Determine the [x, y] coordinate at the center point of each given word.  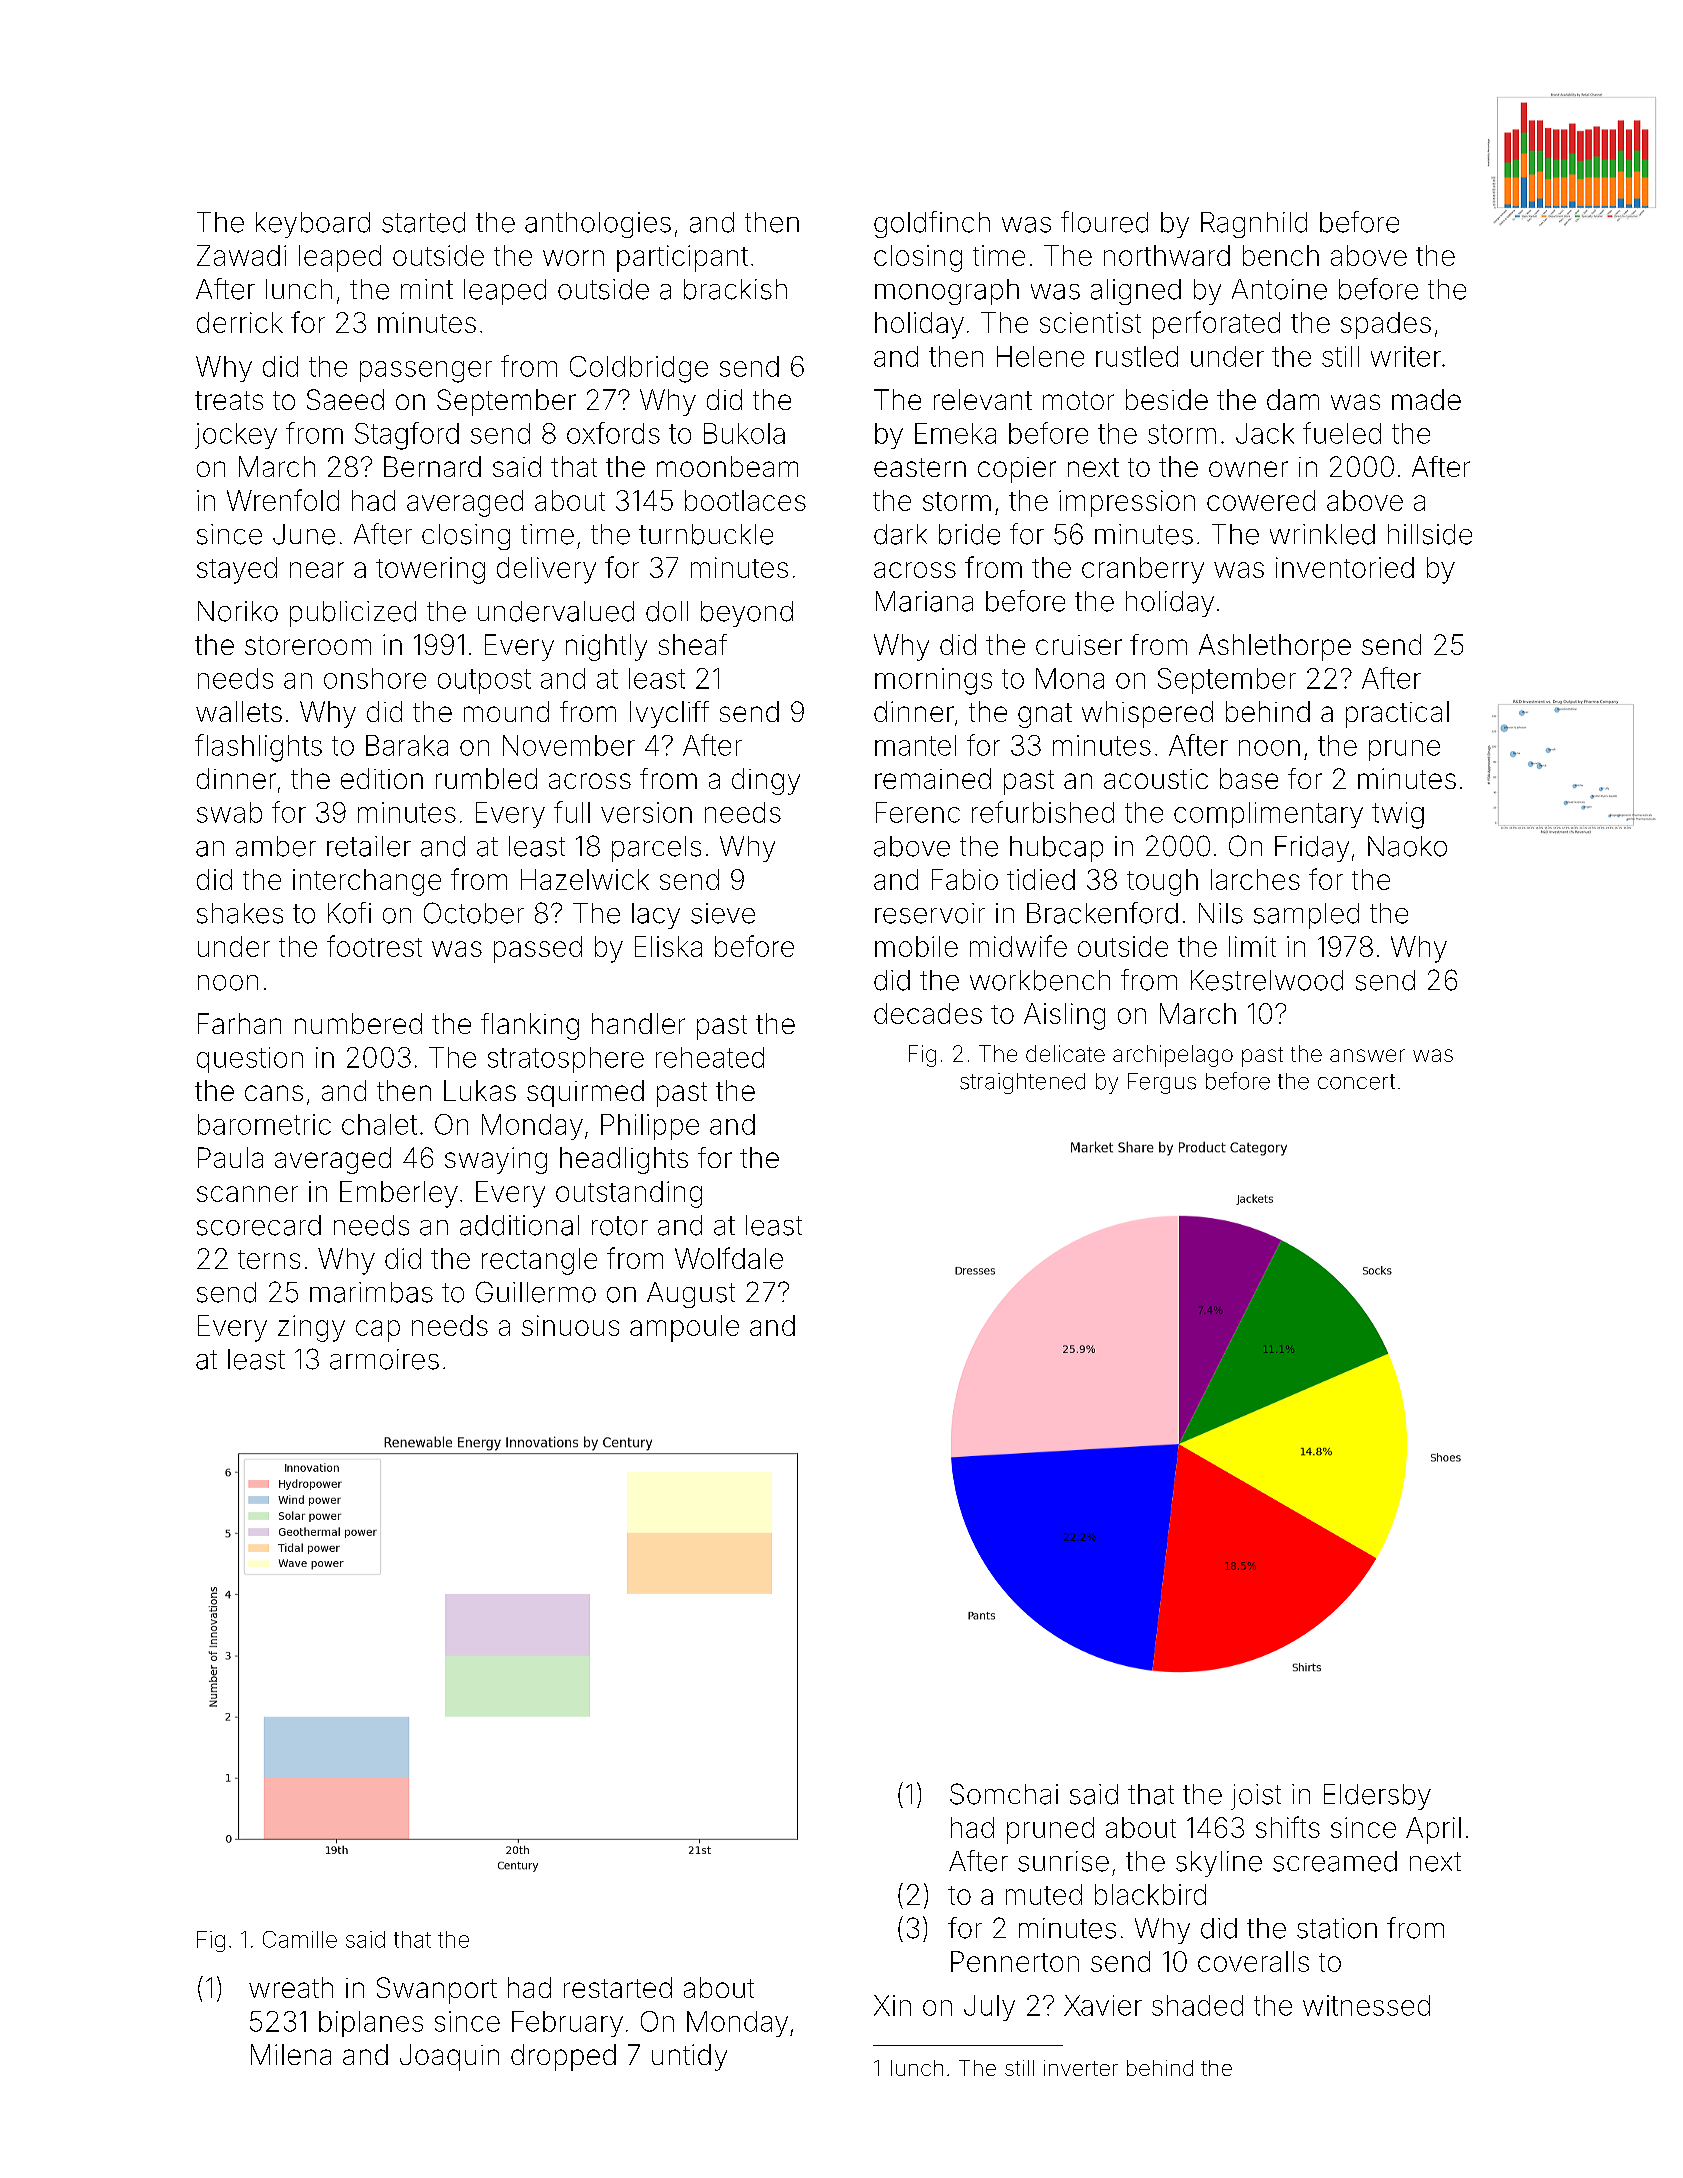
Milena [291, 2054]
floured [1104, 222]
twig [1398, 815]
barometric [264, 1124]
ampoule [684, 1328]
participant [682, 258]
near [317, 570]
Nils [1221, 913]
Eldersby [1377, 1797]
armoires [384, 1359]
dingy [766, 781]
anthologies [598, 225]
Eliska [668, 946]
